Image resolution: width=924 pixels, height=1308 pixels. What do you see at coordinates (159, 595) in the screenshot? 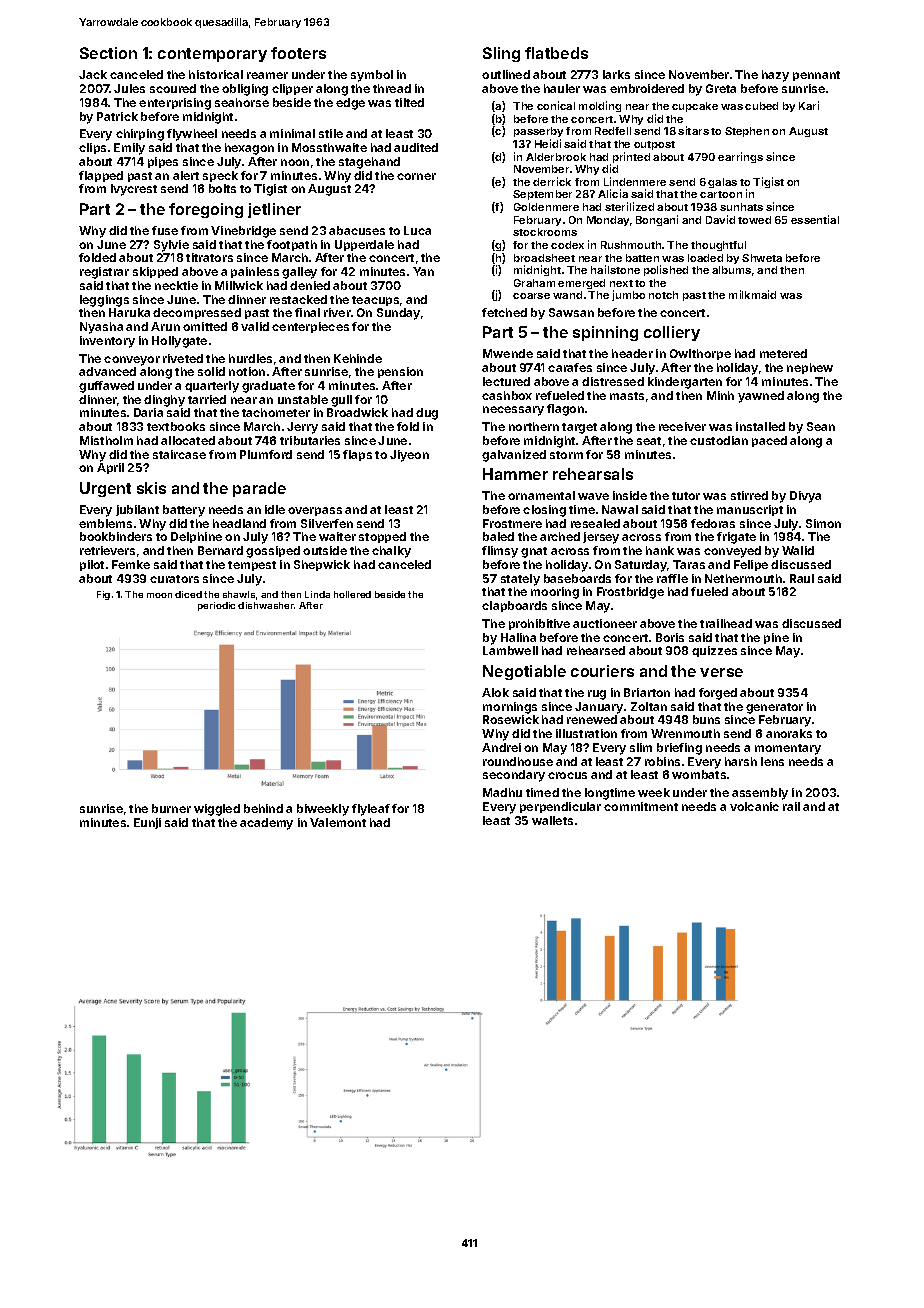
I see `moon` at bounding box center [159, 595].
